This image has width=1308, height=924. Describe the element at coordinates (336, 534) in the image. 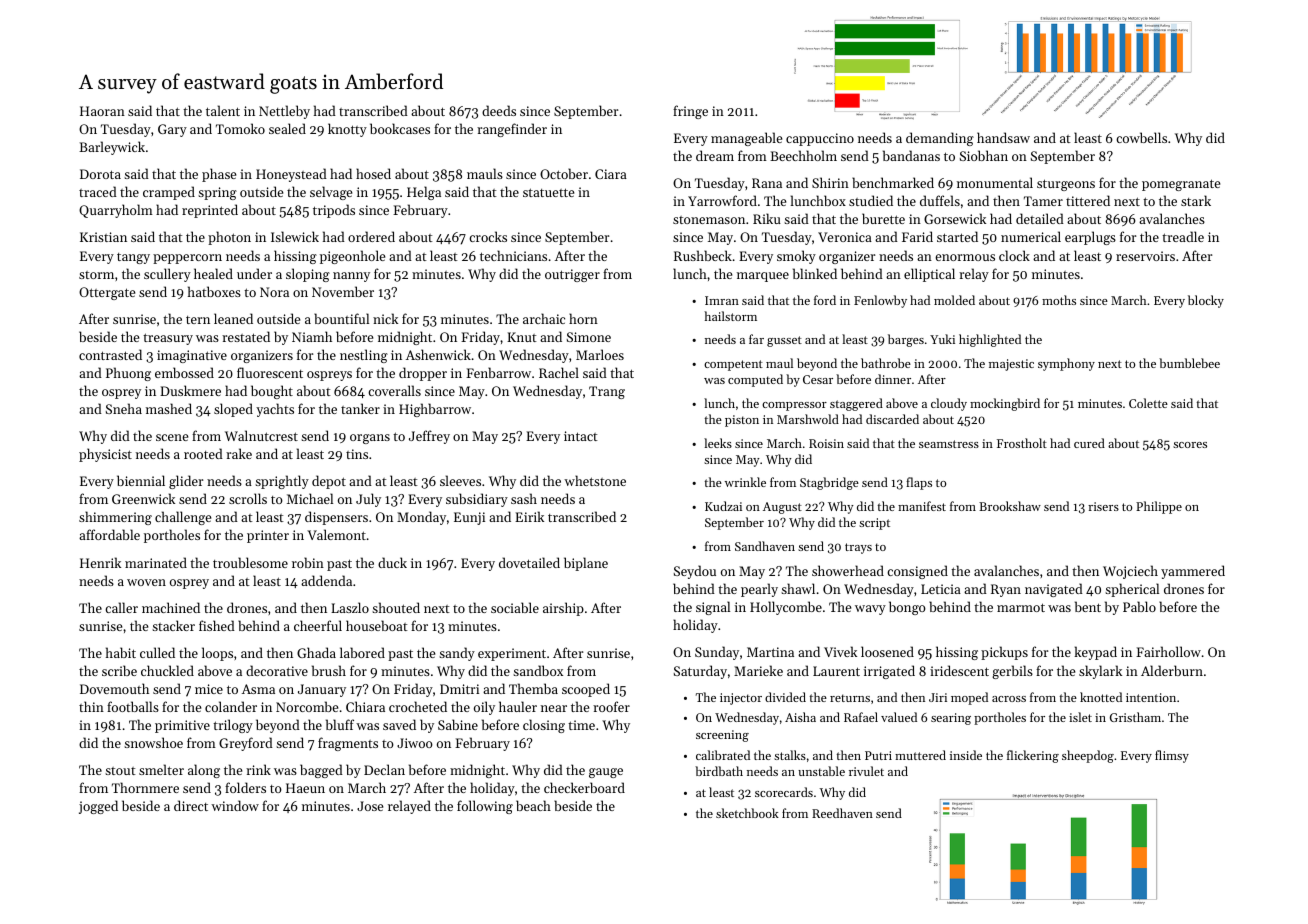

I see `Valemont` at that location.
